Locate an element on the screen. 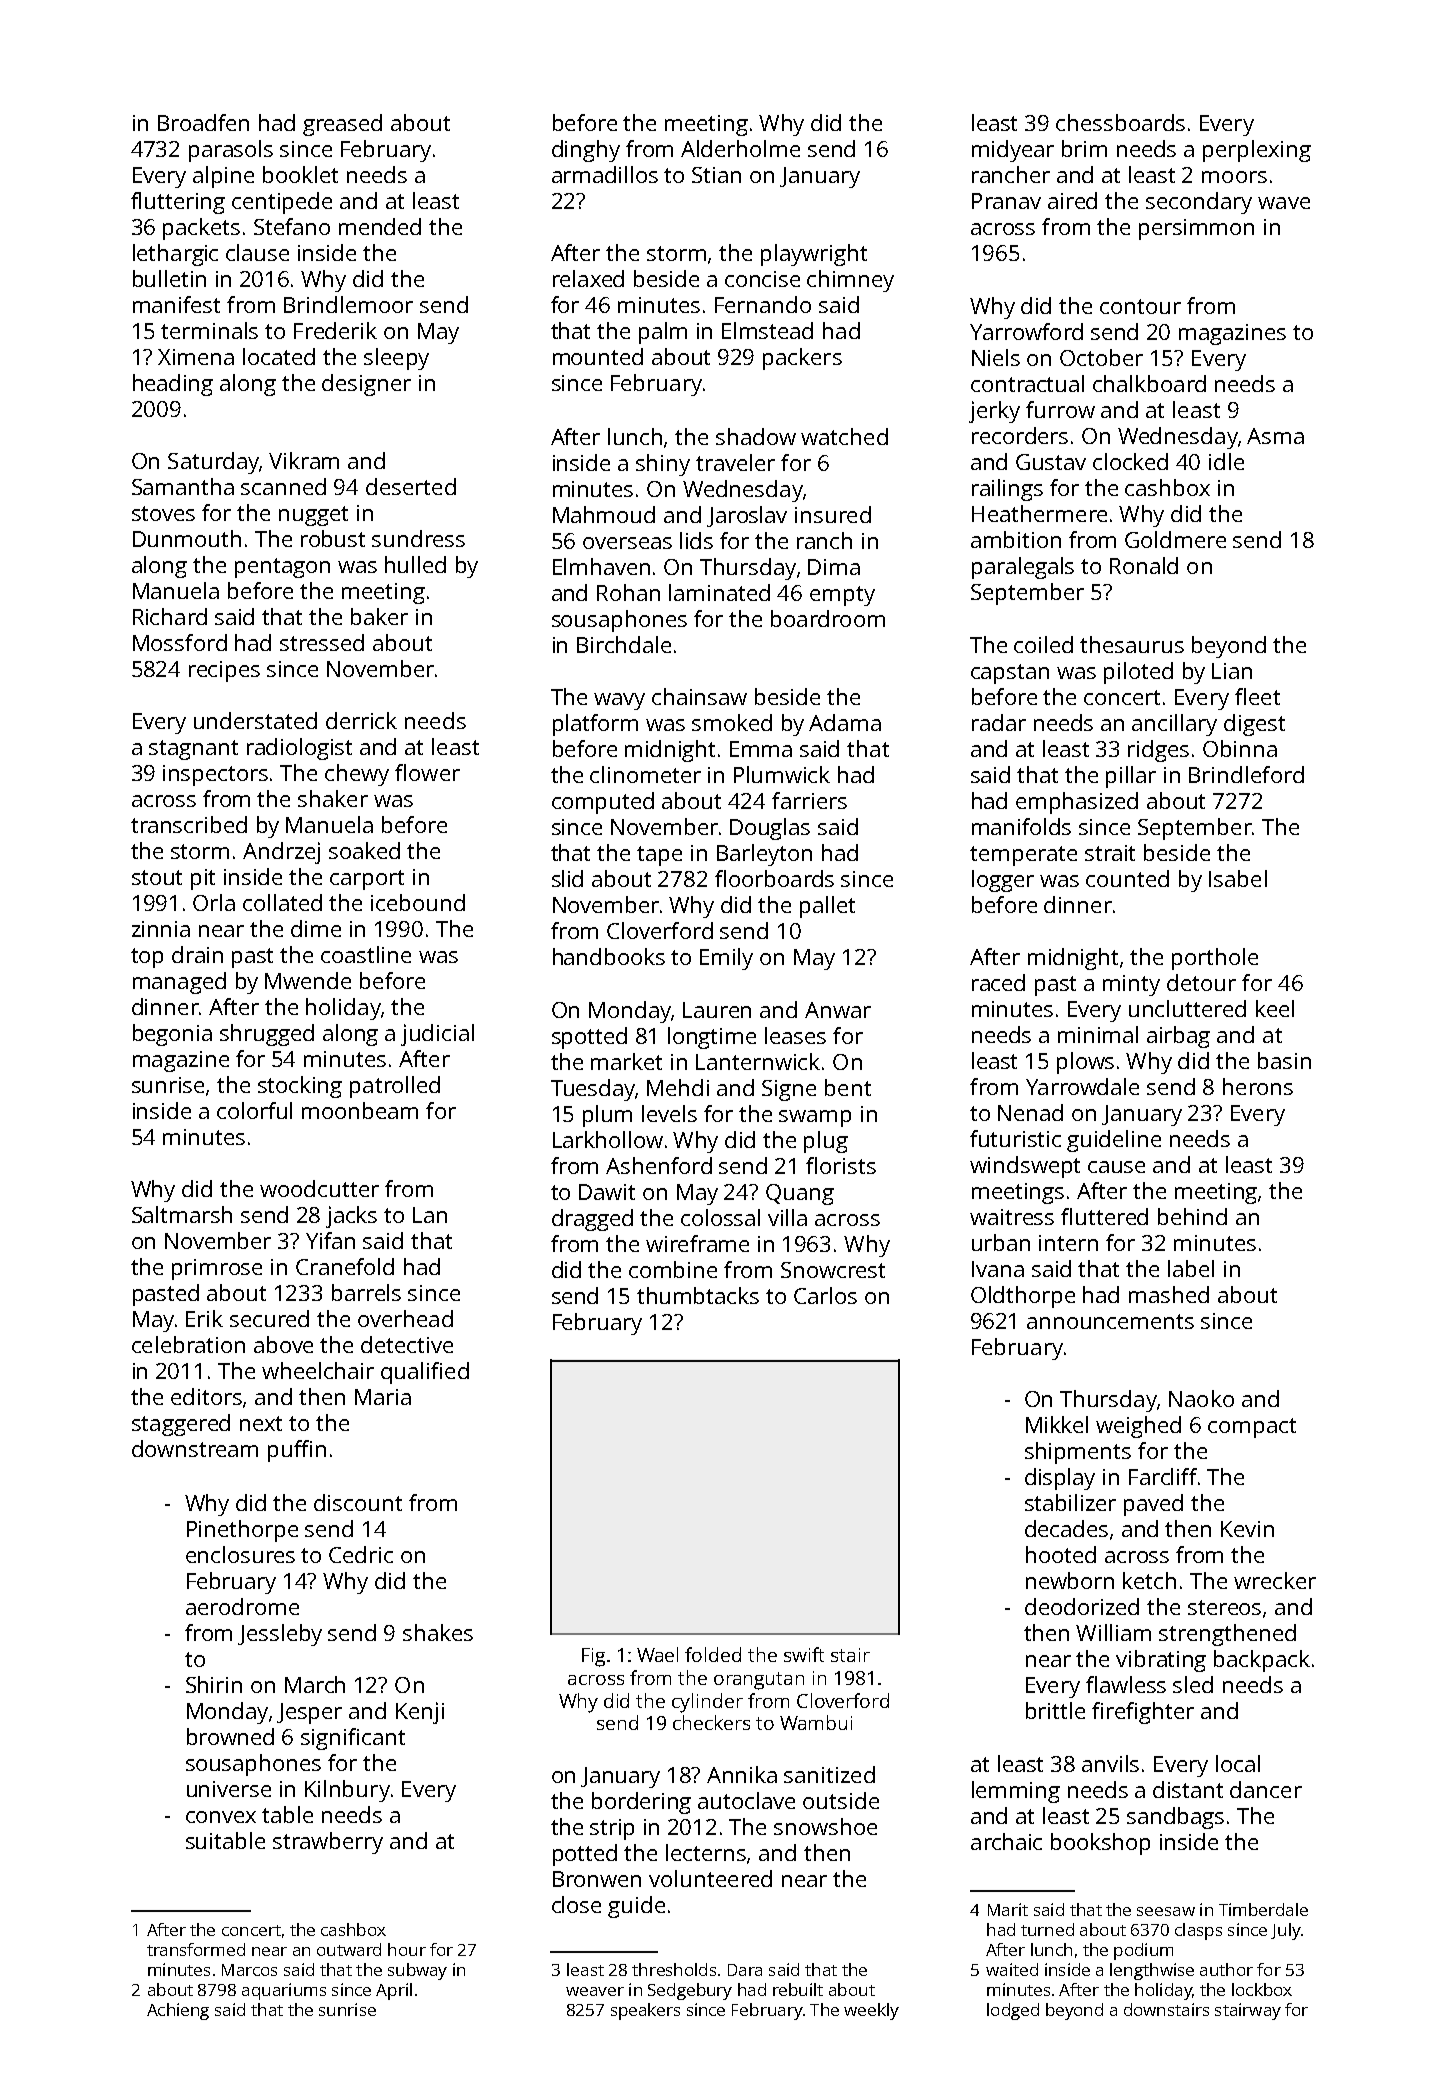  April is located at coordinates (394, 1991).
